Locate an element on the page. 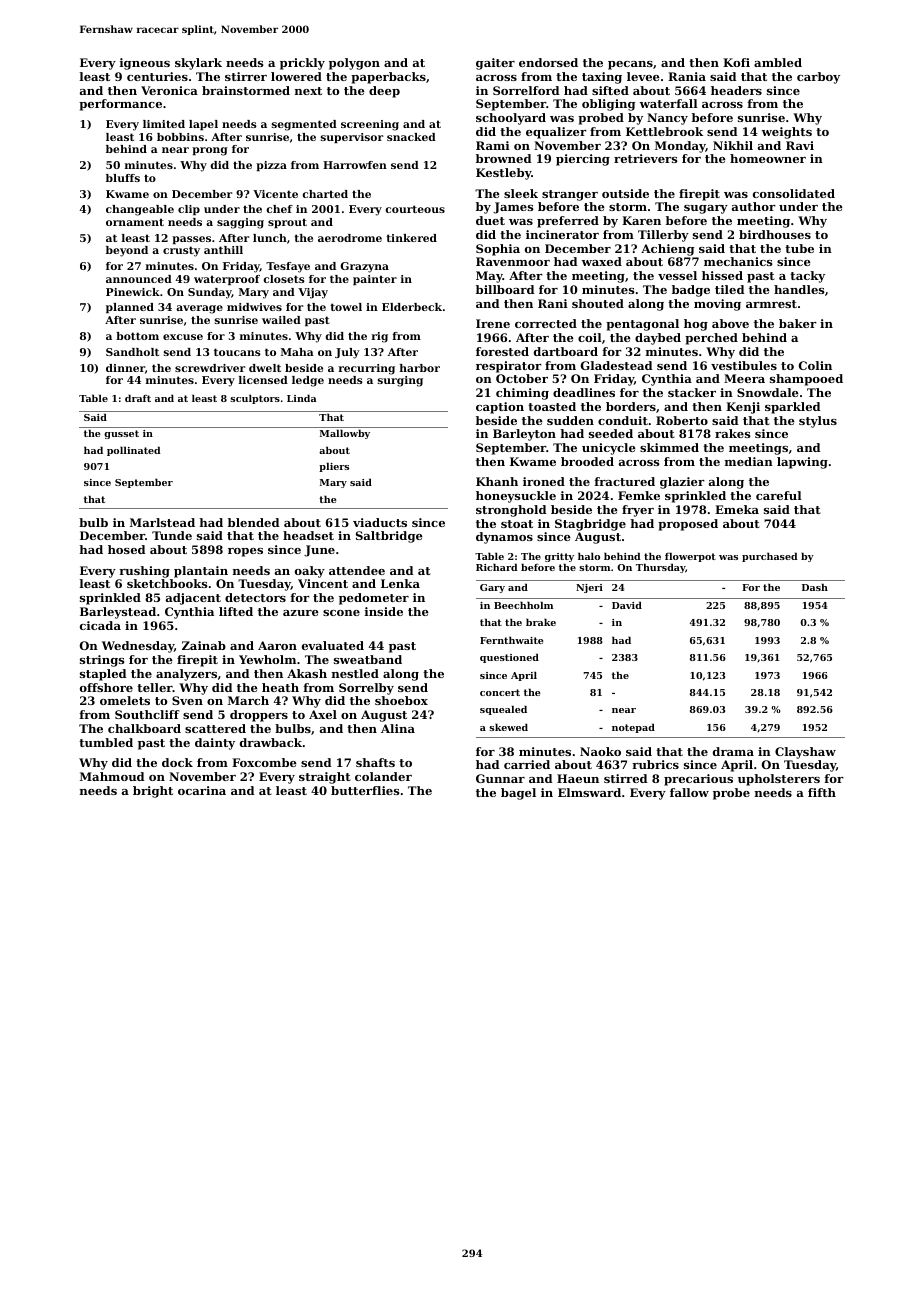 Image resolution: width=924 pixels, height=1308 pixels. Fernthwaite is located at coordinates (512, 640).
